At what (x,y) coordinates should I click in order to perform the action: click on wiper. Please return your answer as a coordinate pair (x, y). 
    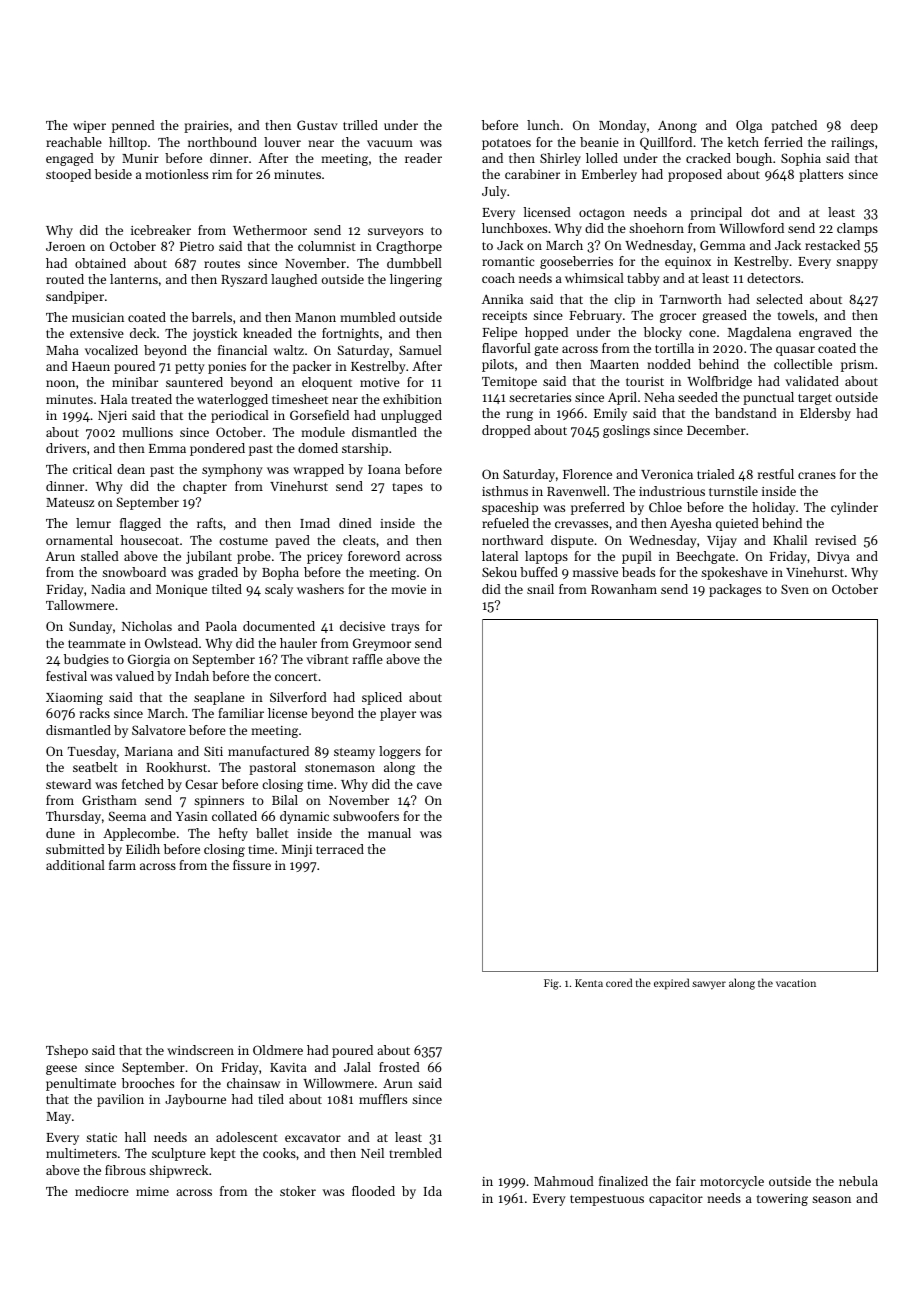
    Looking at the image, I should click on (89, 127).
